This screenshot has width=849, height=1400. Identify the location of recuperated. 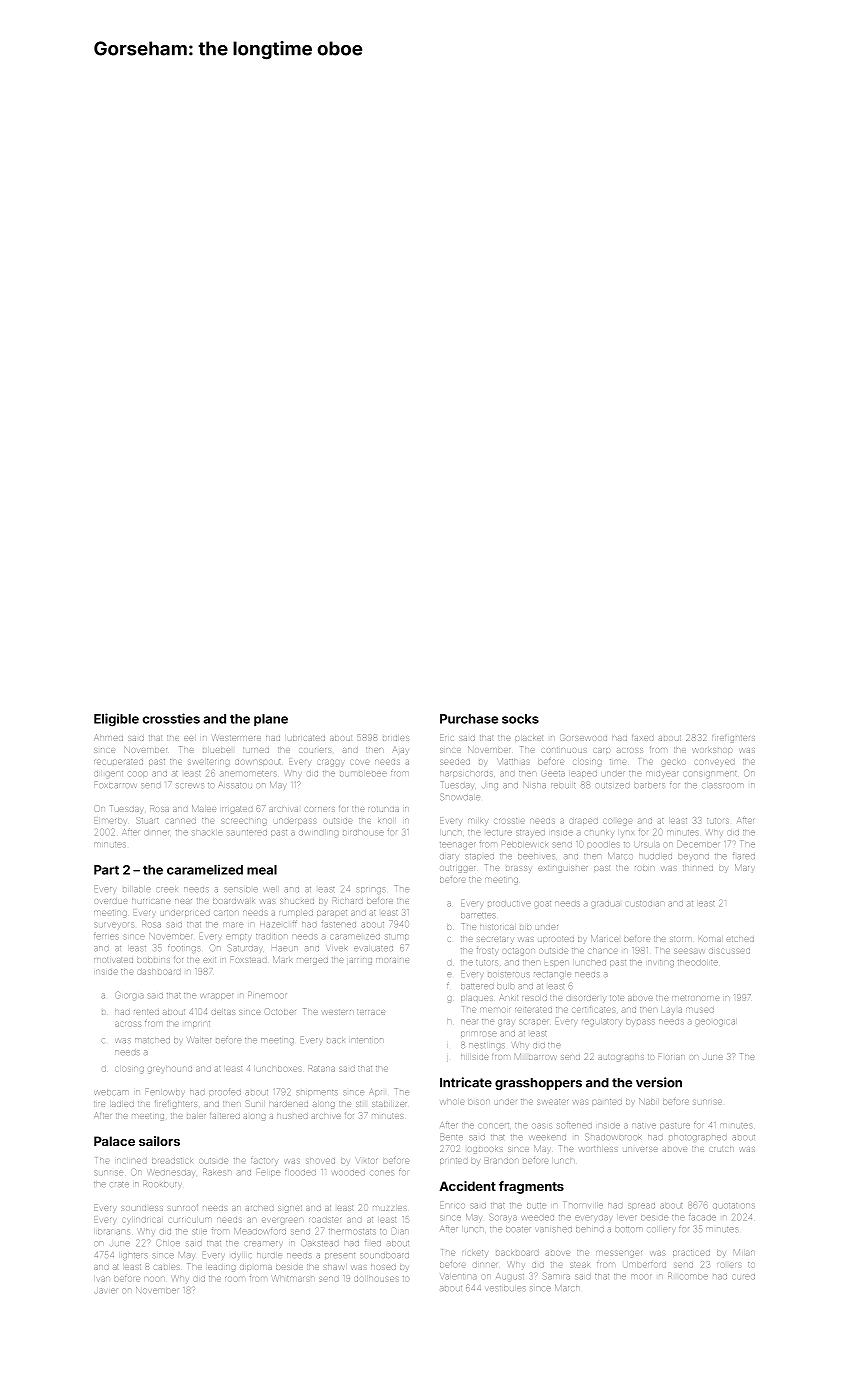
(118, 762).
